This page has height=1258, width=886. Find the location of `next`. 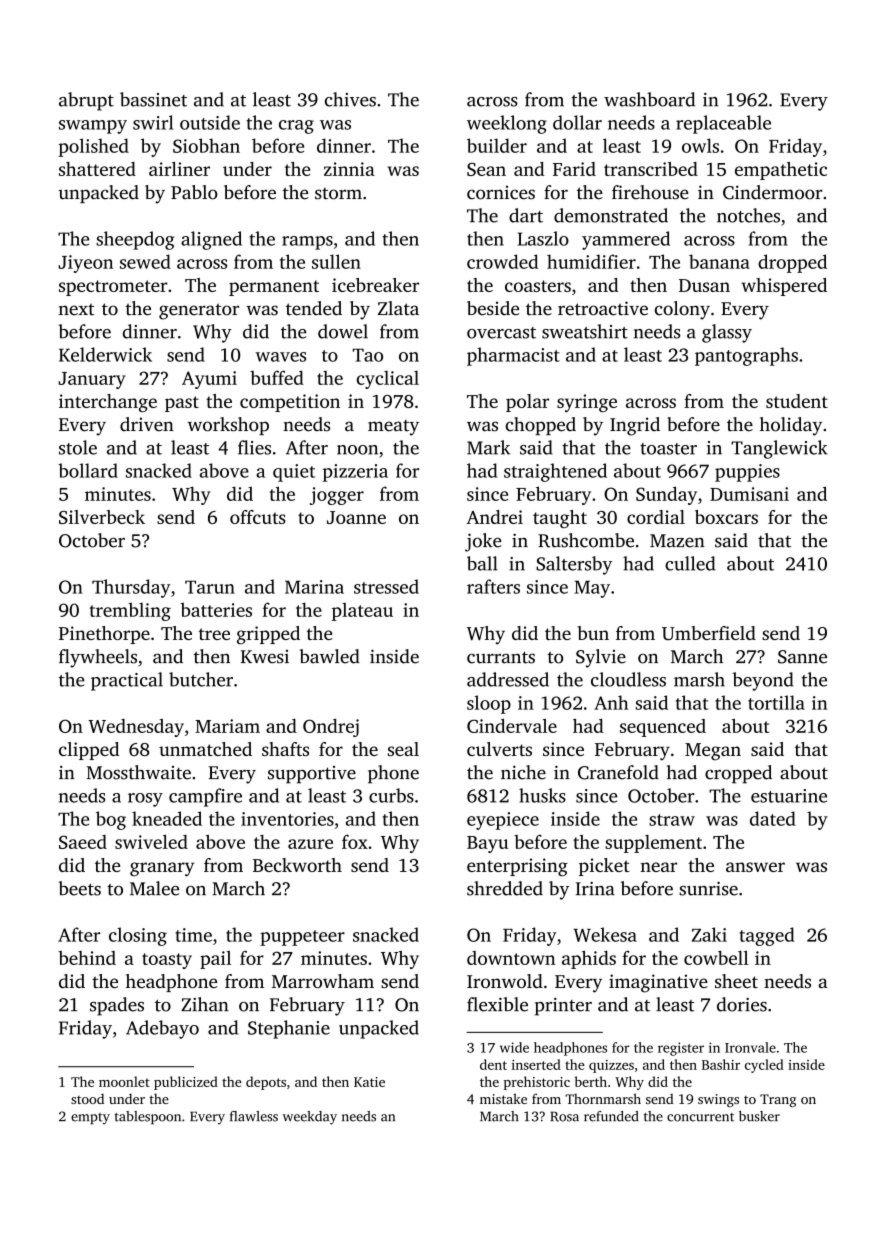

next is located at coordinates (76, 310).
